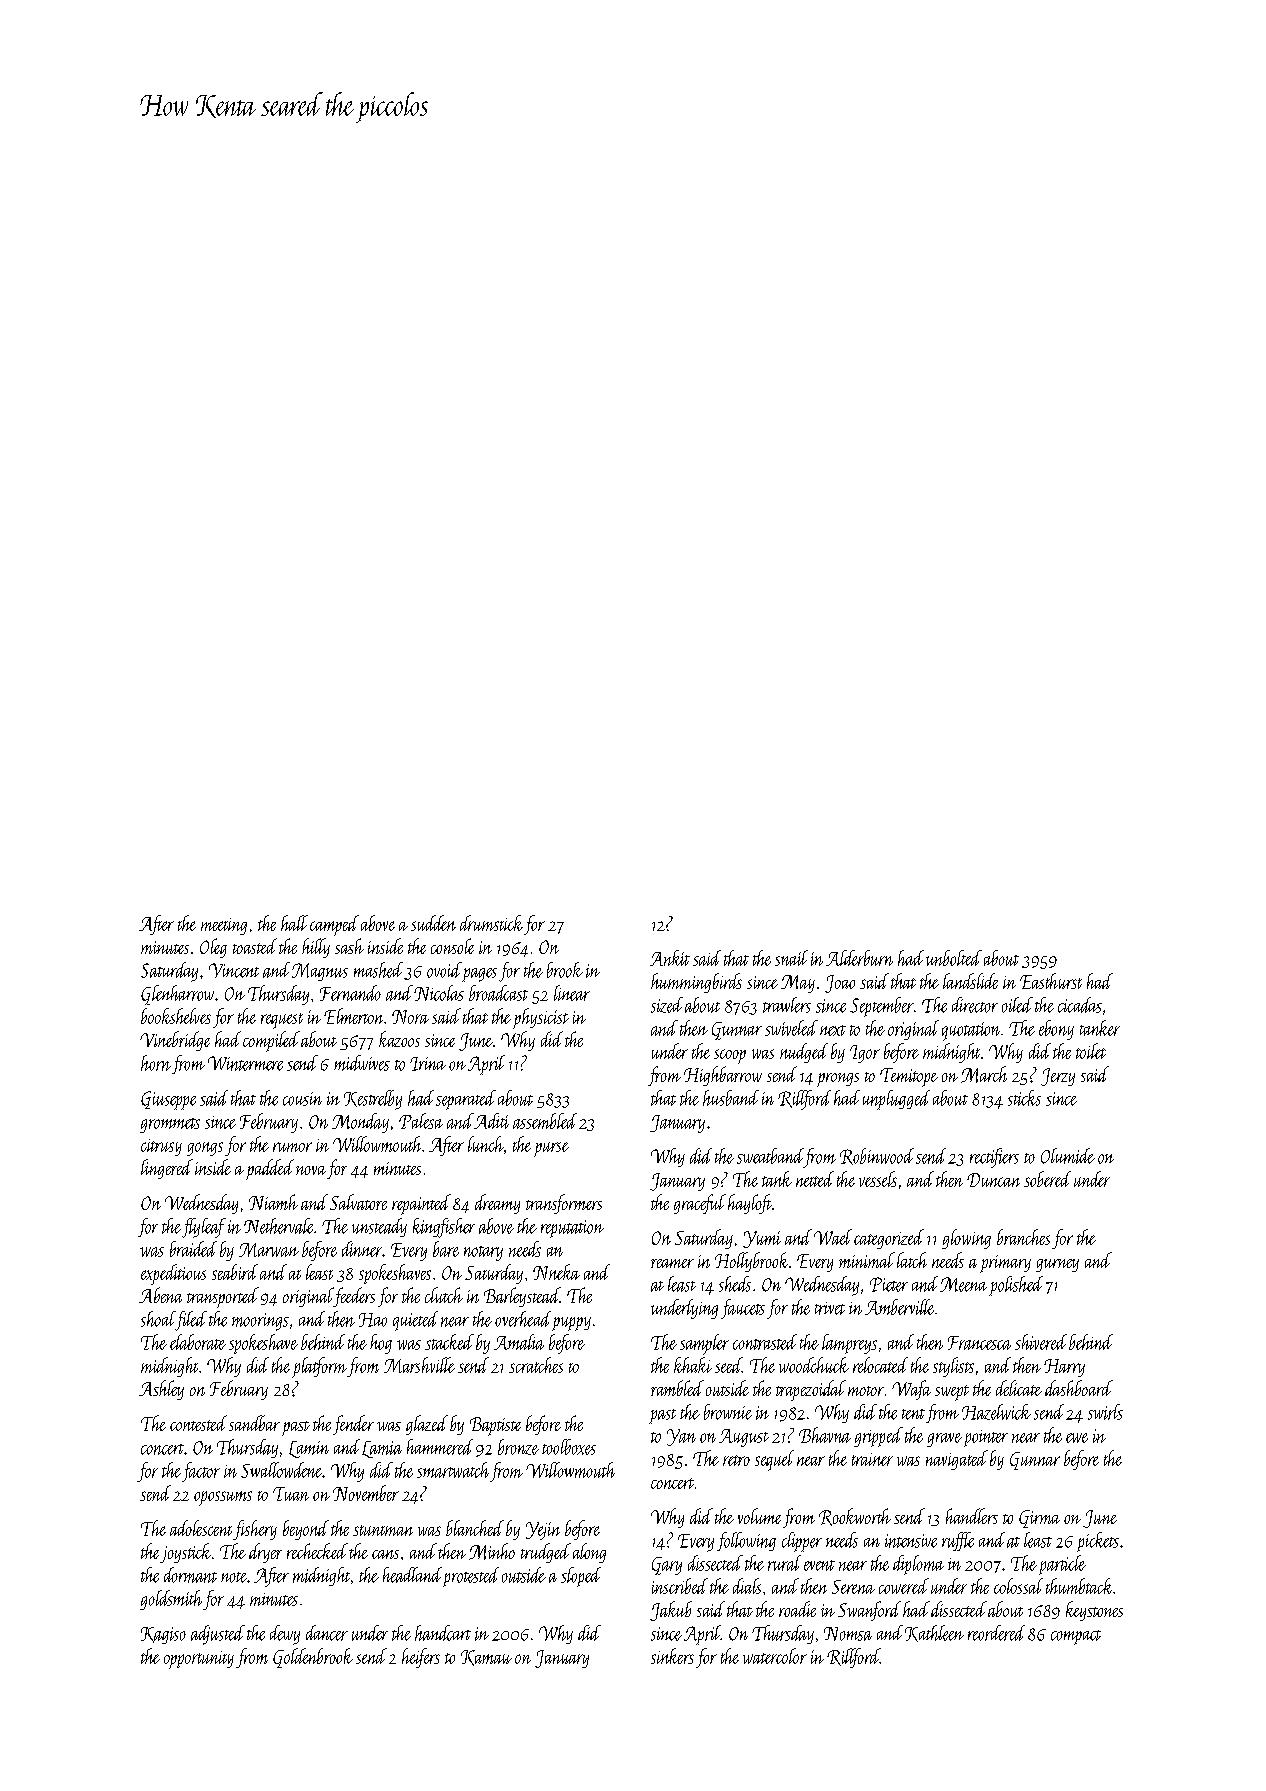 This page has width=1266, height=1791. I want to click on moorings, so click(260, 1322).
